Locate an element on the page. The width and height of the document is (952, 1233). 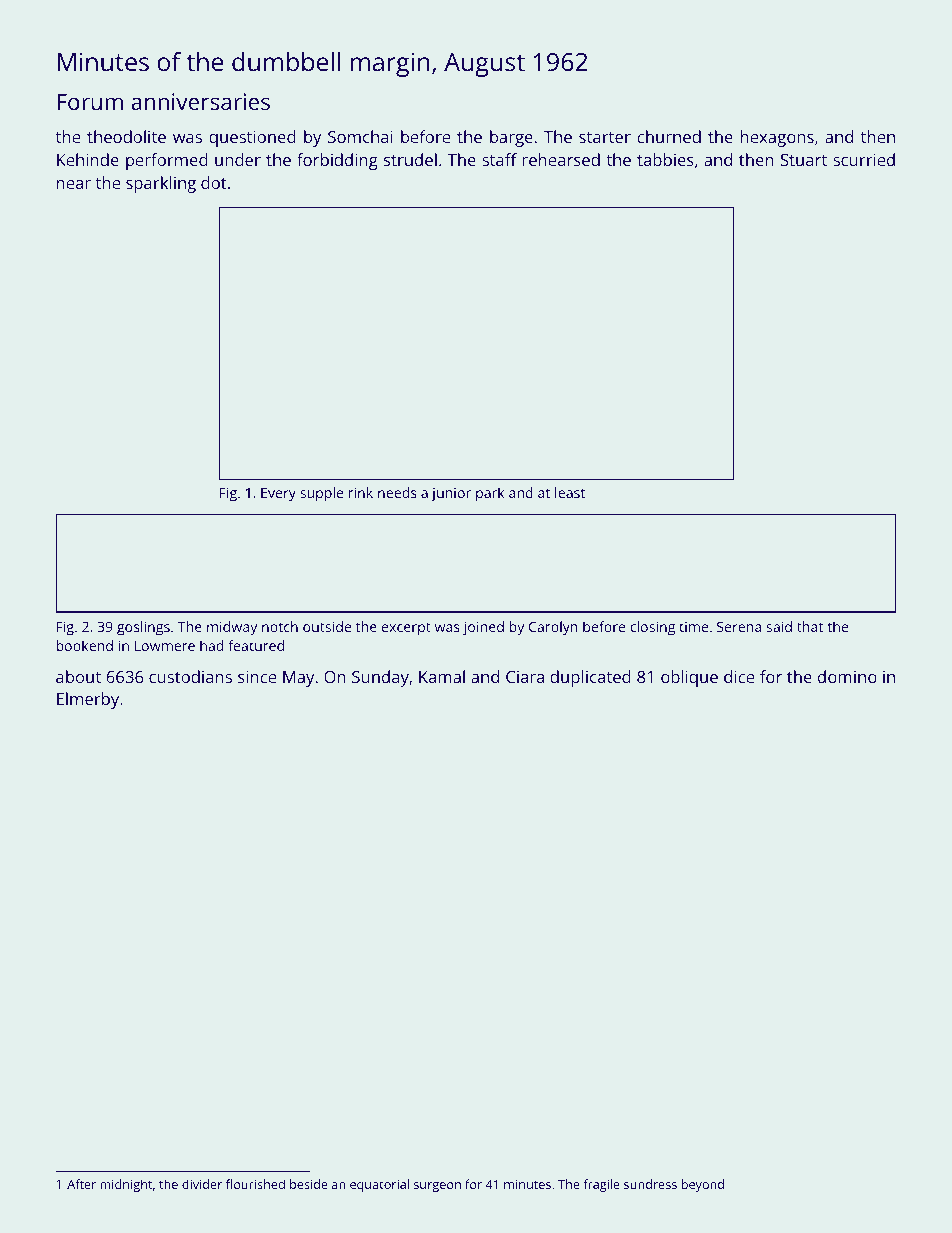
duplicated is located at coordinates (590, 678).
